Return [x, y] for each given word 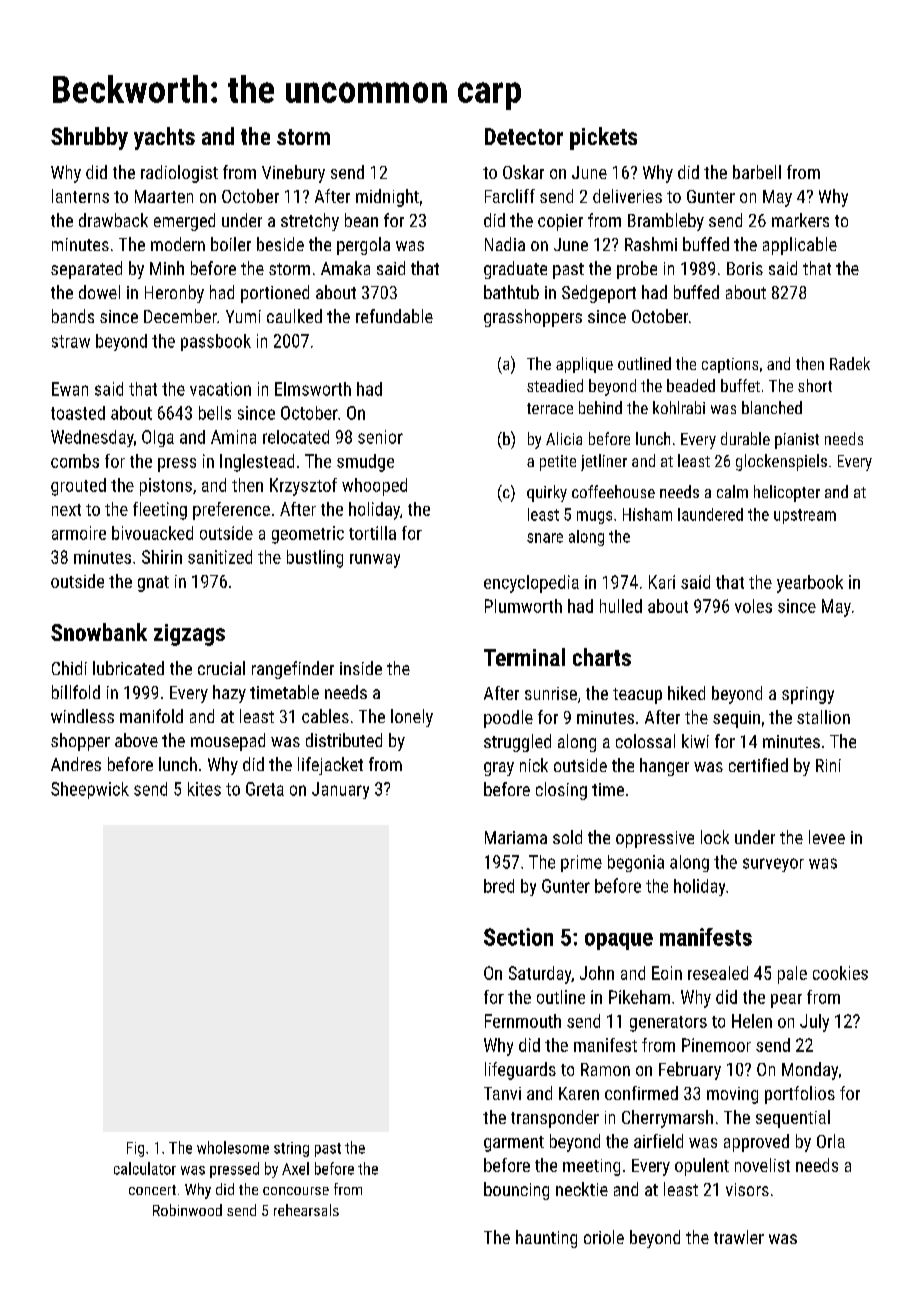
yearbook [810, 584]
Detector [524, 136]
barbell [757, 172]
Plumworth [523, 606]
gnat [153, 584]
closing [561, 791]
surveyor [773, 865]
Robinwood [187, 1210]
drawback [113, 220]
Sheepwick [90, 790]
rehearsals [306, 1210]
